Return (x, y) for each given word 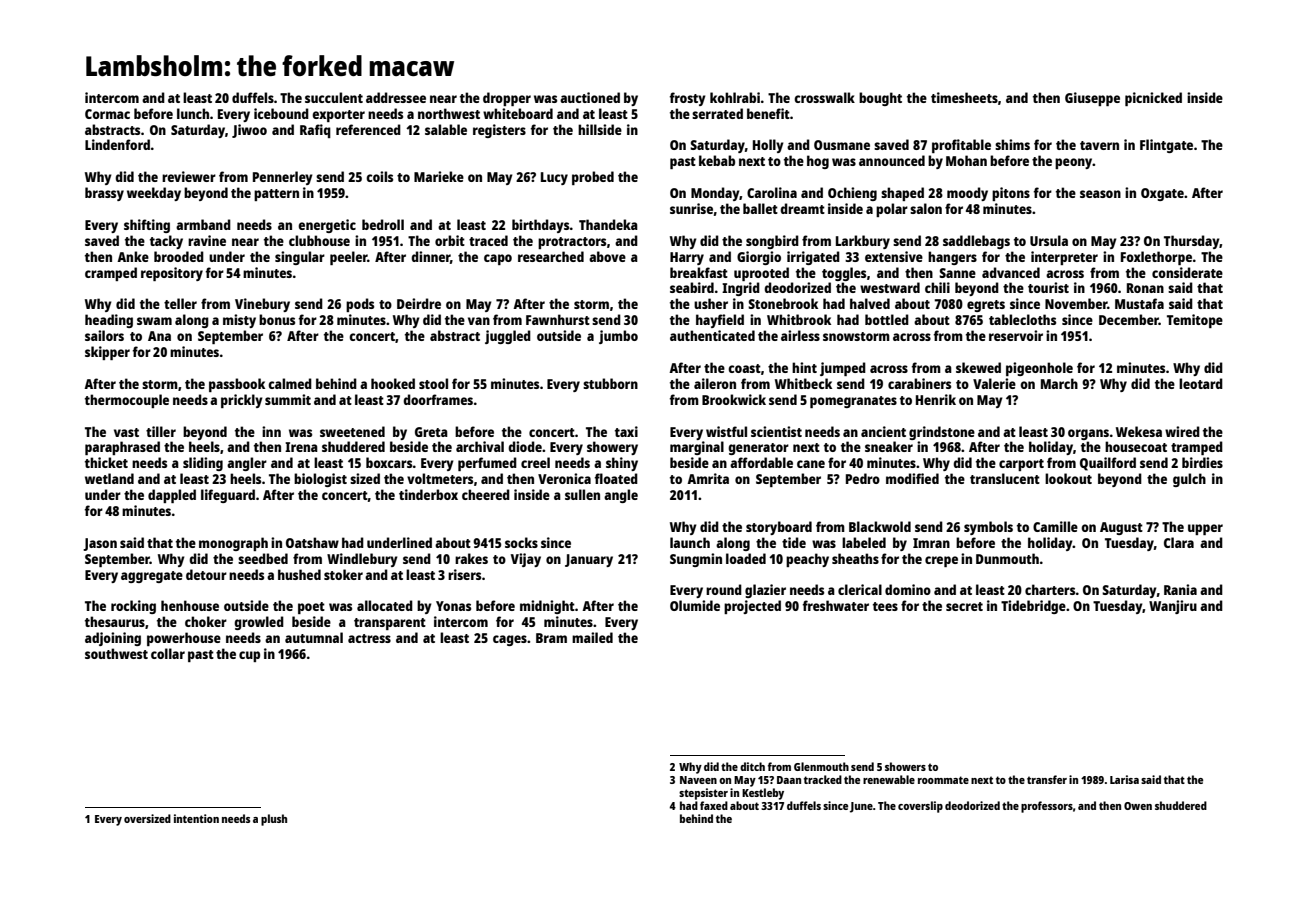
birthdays (541, 226)
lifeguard (228, 496)
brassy (104, 194)
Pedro (863, 478)
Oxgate (1162, 194)
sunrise (691, 208)
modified (912, 478)
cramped (111, 274)
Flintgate (1166, 146)
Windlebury (362, 560)
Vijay (526, 560)
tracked (823, 779)
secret (964, 606)
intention (196, 818)
